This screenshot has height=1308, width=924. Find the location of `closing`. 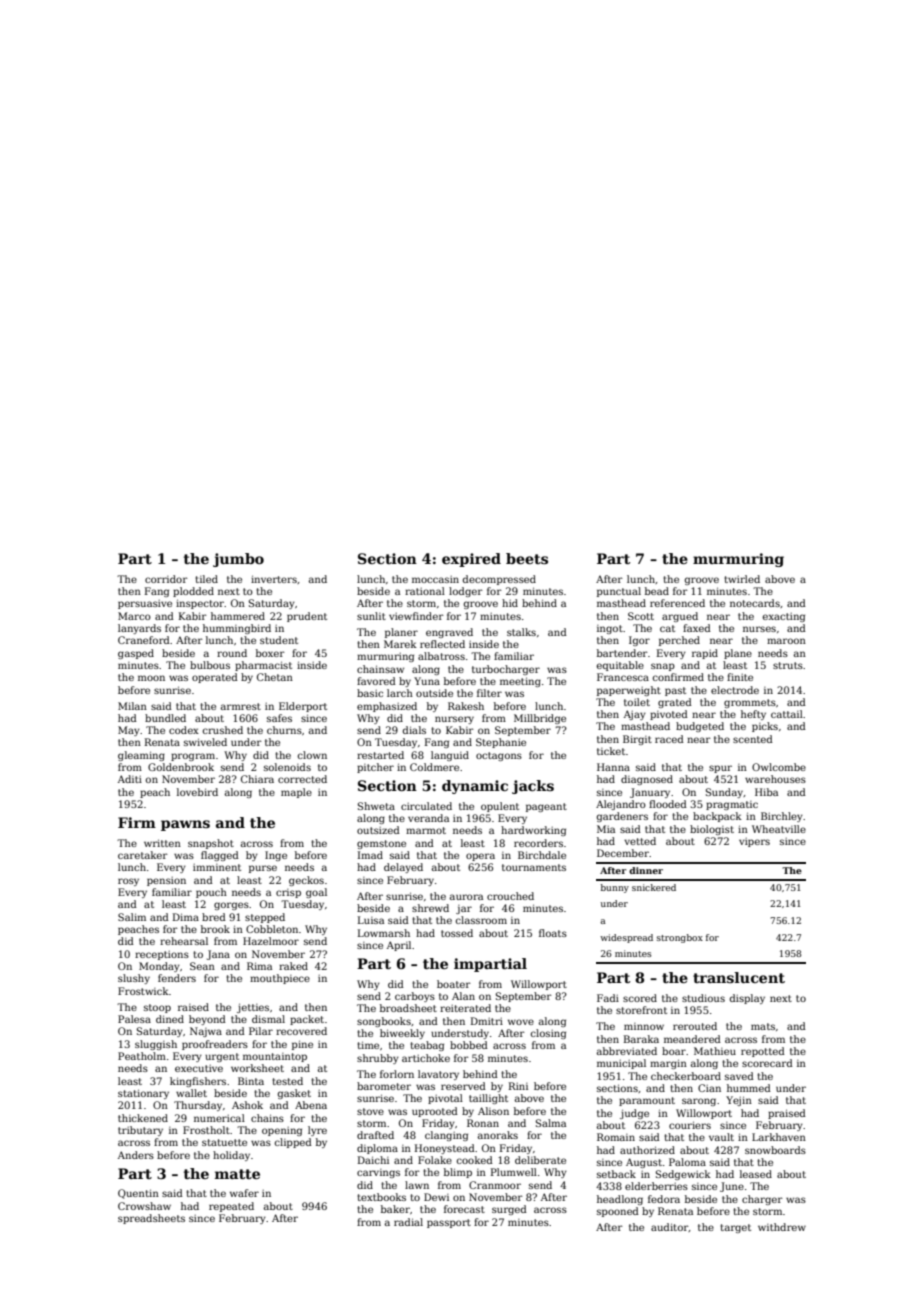

closing is located at coordinates (548, 1034).
